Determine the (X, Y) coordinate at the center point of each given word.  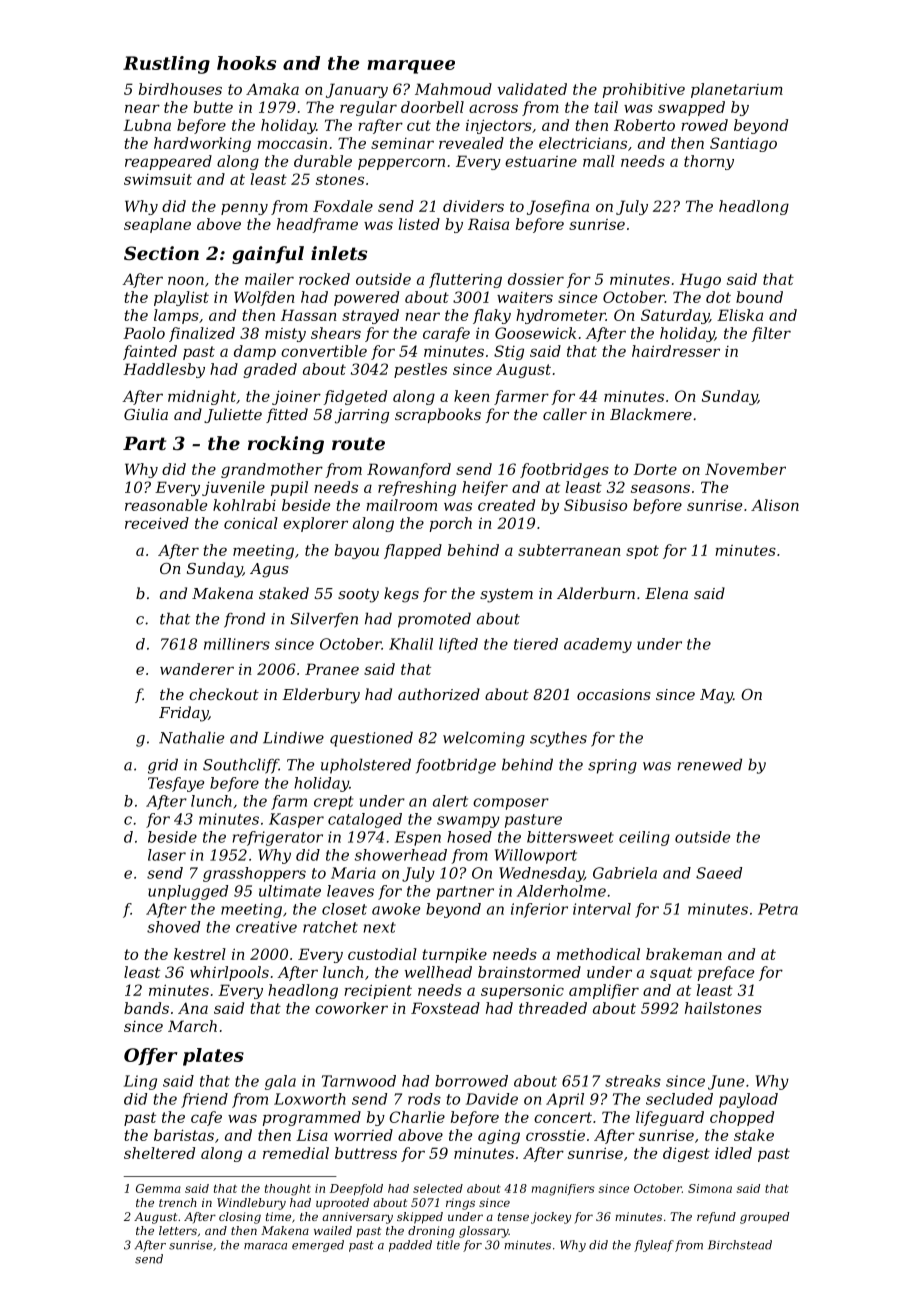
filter (771, 334)
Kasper (296, 820)
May (716, 696)
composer (511, 804)
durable (323, 161)
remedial (296, 1153)
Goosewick (535, 333)
